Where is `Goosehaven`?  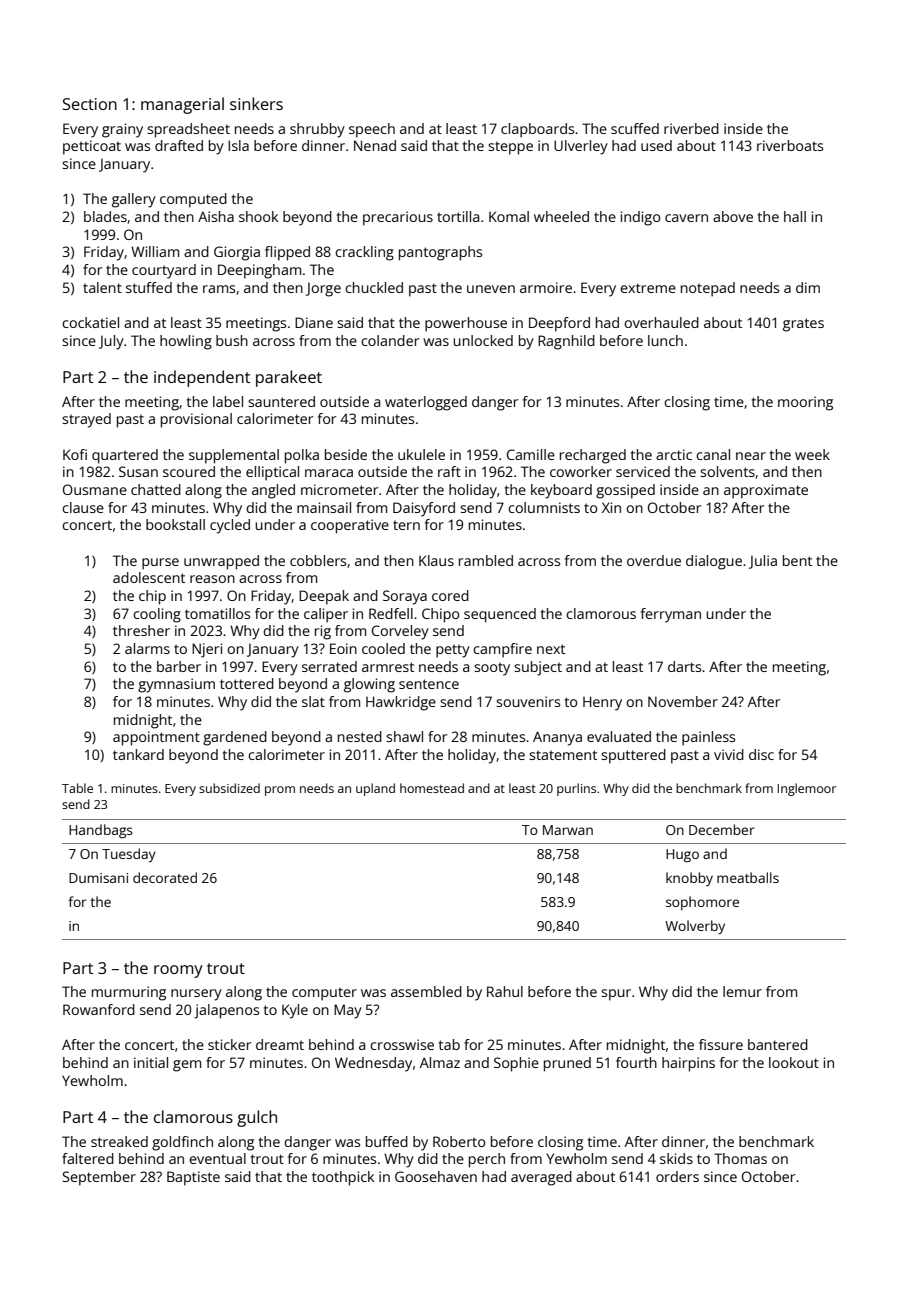
Goosehaven is located at coordinates (436, 1176).
